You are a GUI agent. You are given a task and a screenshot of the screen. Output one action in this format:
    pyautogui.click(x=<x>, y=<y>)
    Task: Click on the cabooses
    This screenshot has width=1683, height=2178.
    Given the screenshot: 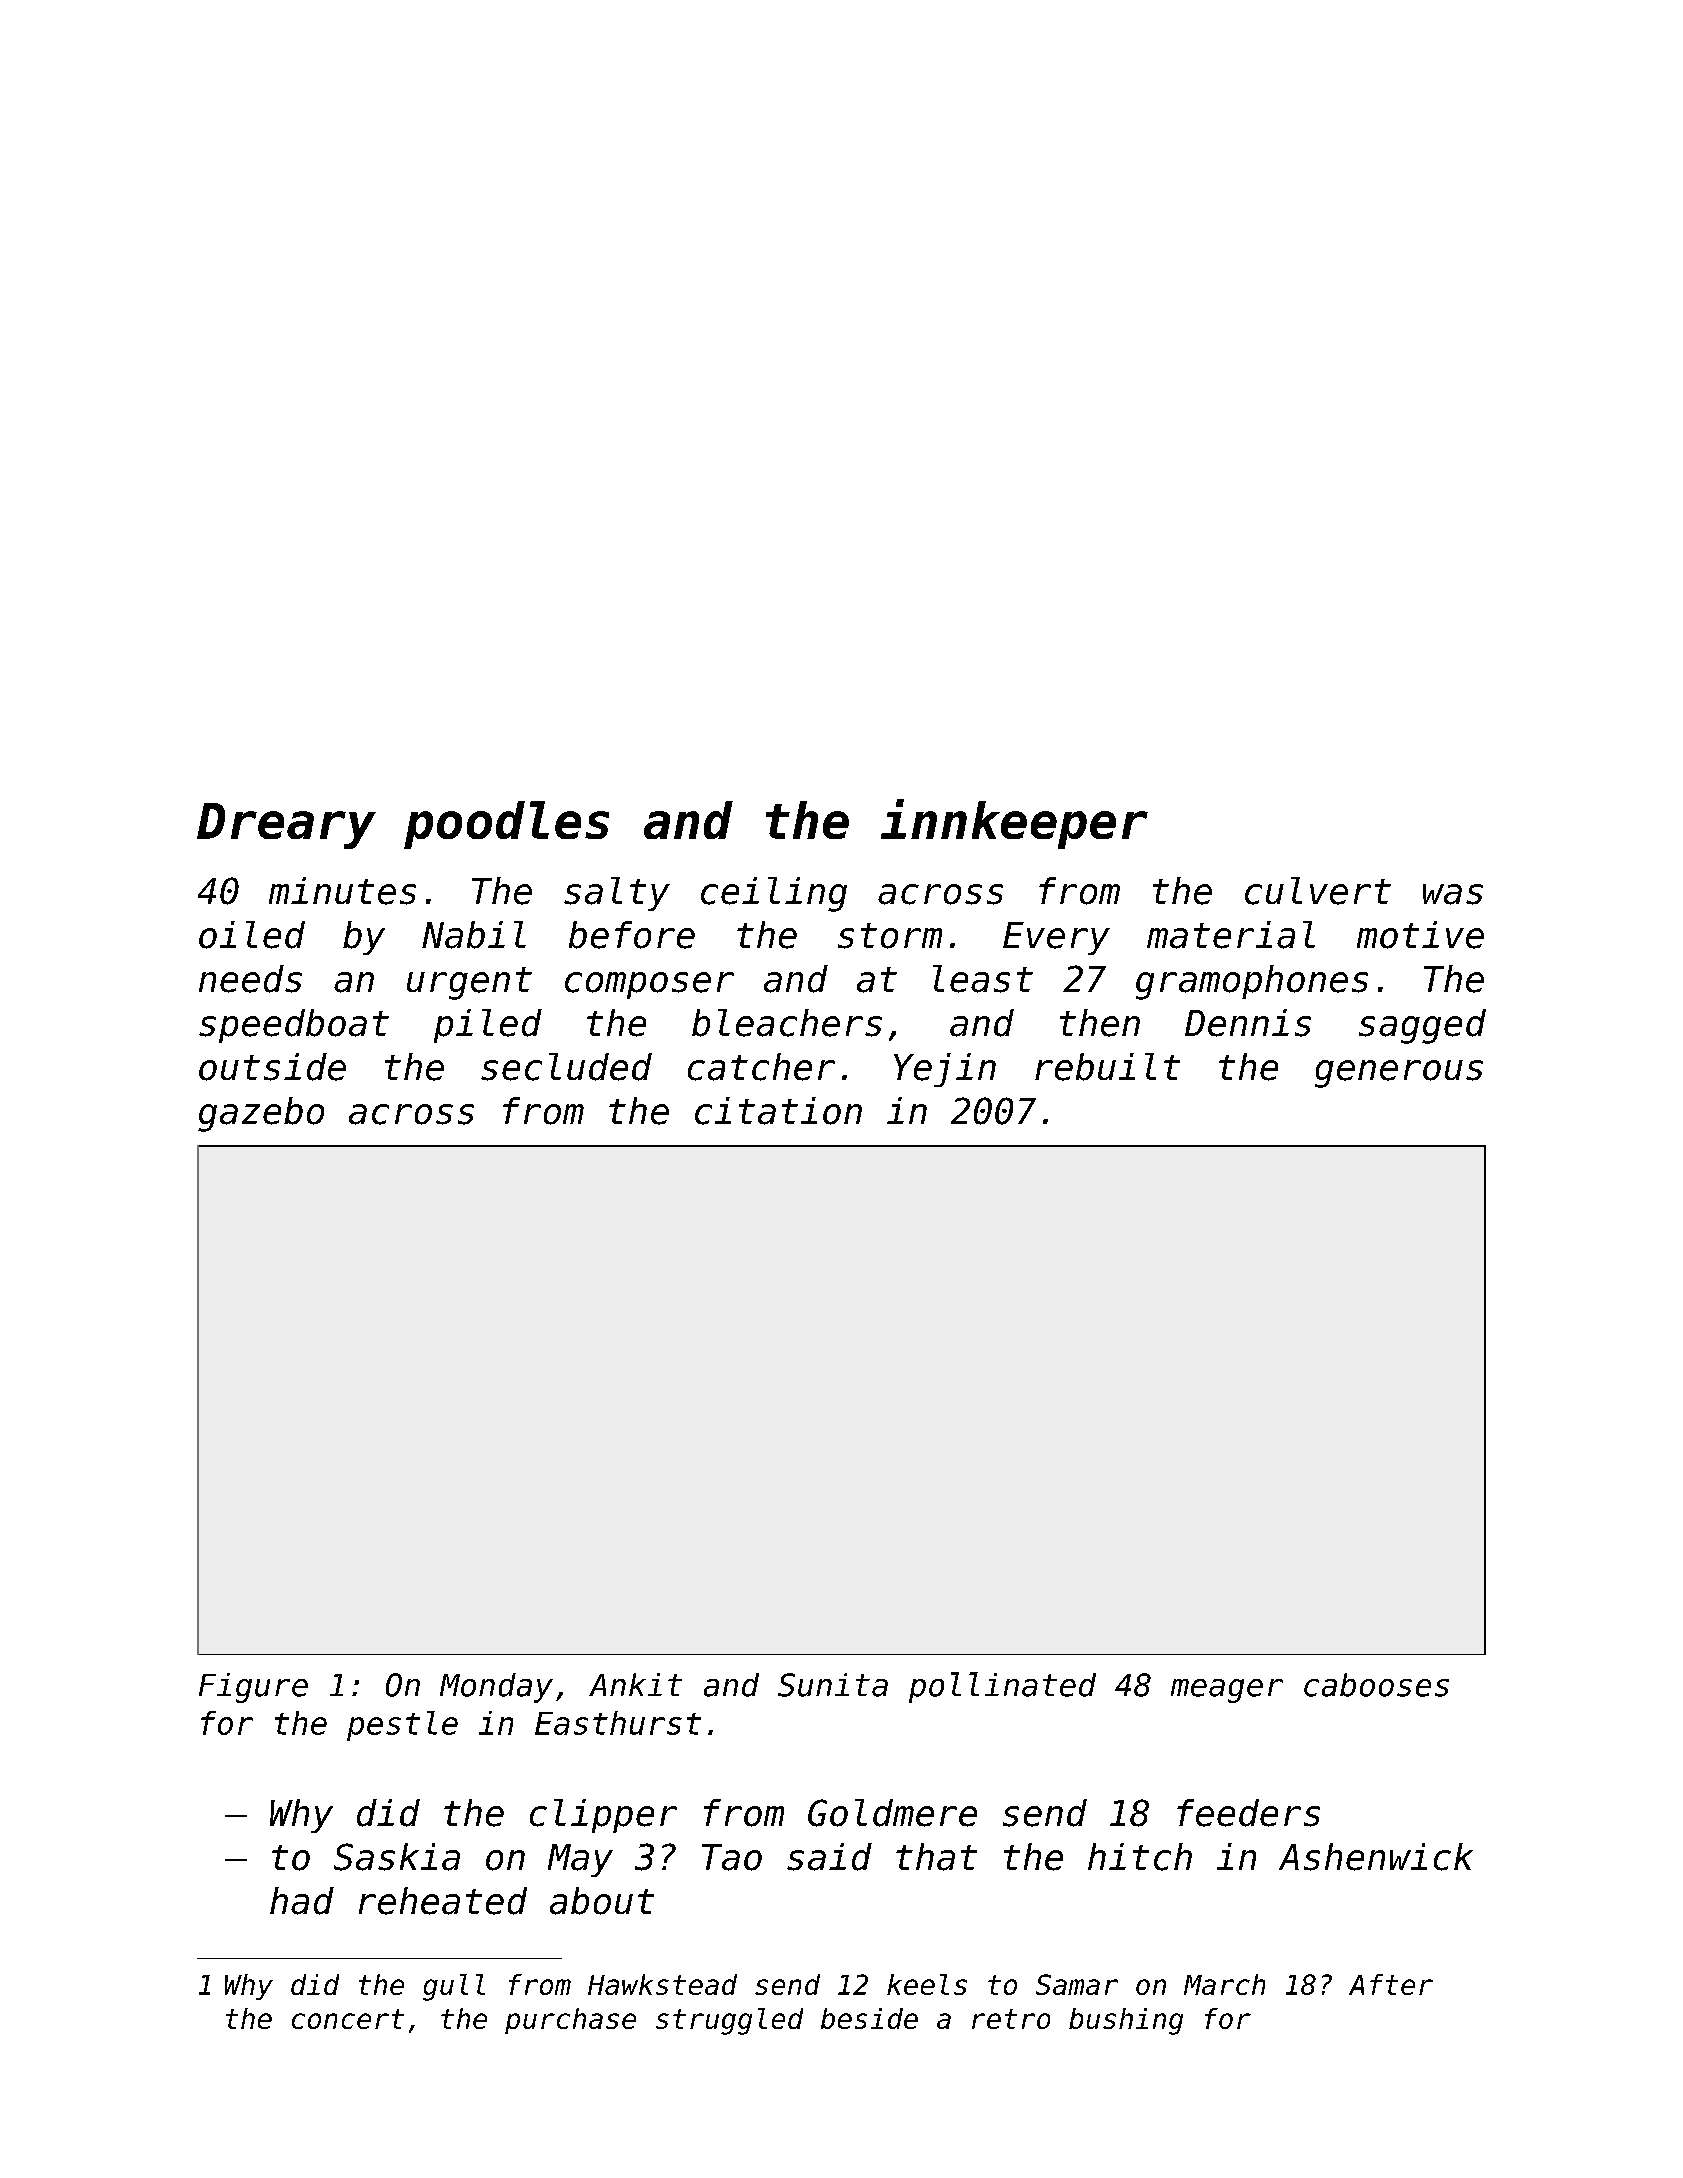 What is the action you would take?
    pyautogui.click(x=1376, y=1685)
